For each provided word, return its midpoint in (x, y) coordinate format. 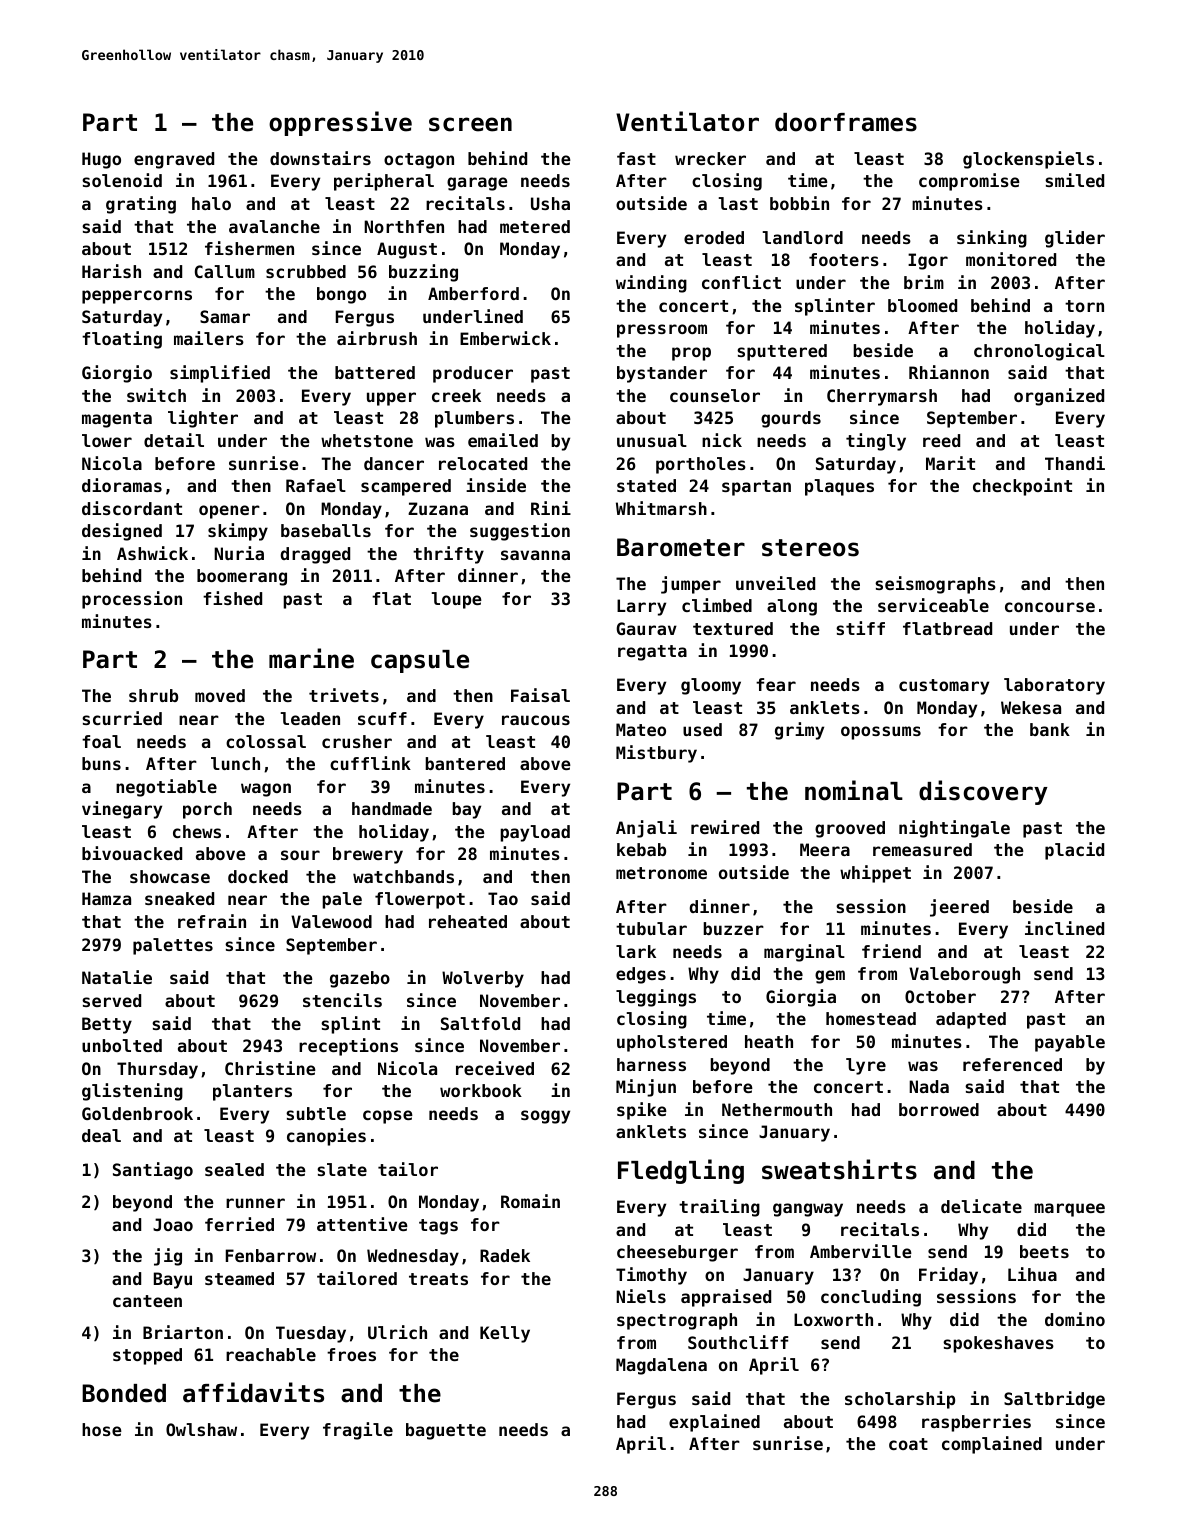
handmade (392, 808)
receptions (348, 1047)
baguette (446, 1431)
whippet (875, 874)
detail (174, 440)
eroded (714, 237)
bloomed (922, 305)
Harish (111, 271)
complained (992, 1445)
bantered (465, 763)
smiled (1074, 180)
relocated (483, 463)
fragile (358, 1431)
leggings (656, 998)
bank (1050, 729)
